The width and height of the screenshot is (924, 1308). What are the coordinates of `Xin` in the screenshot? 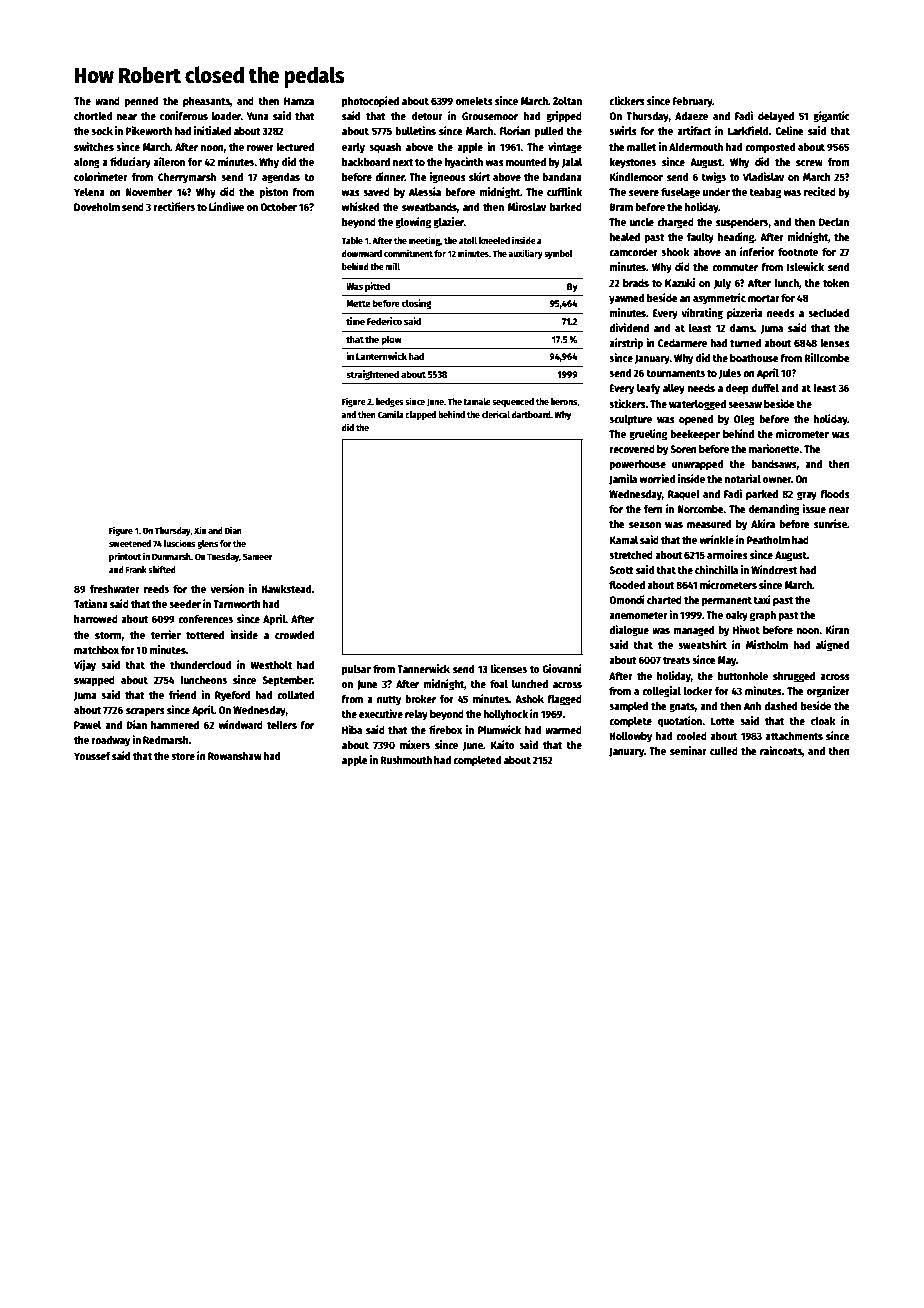 It's located at (200, 530).
